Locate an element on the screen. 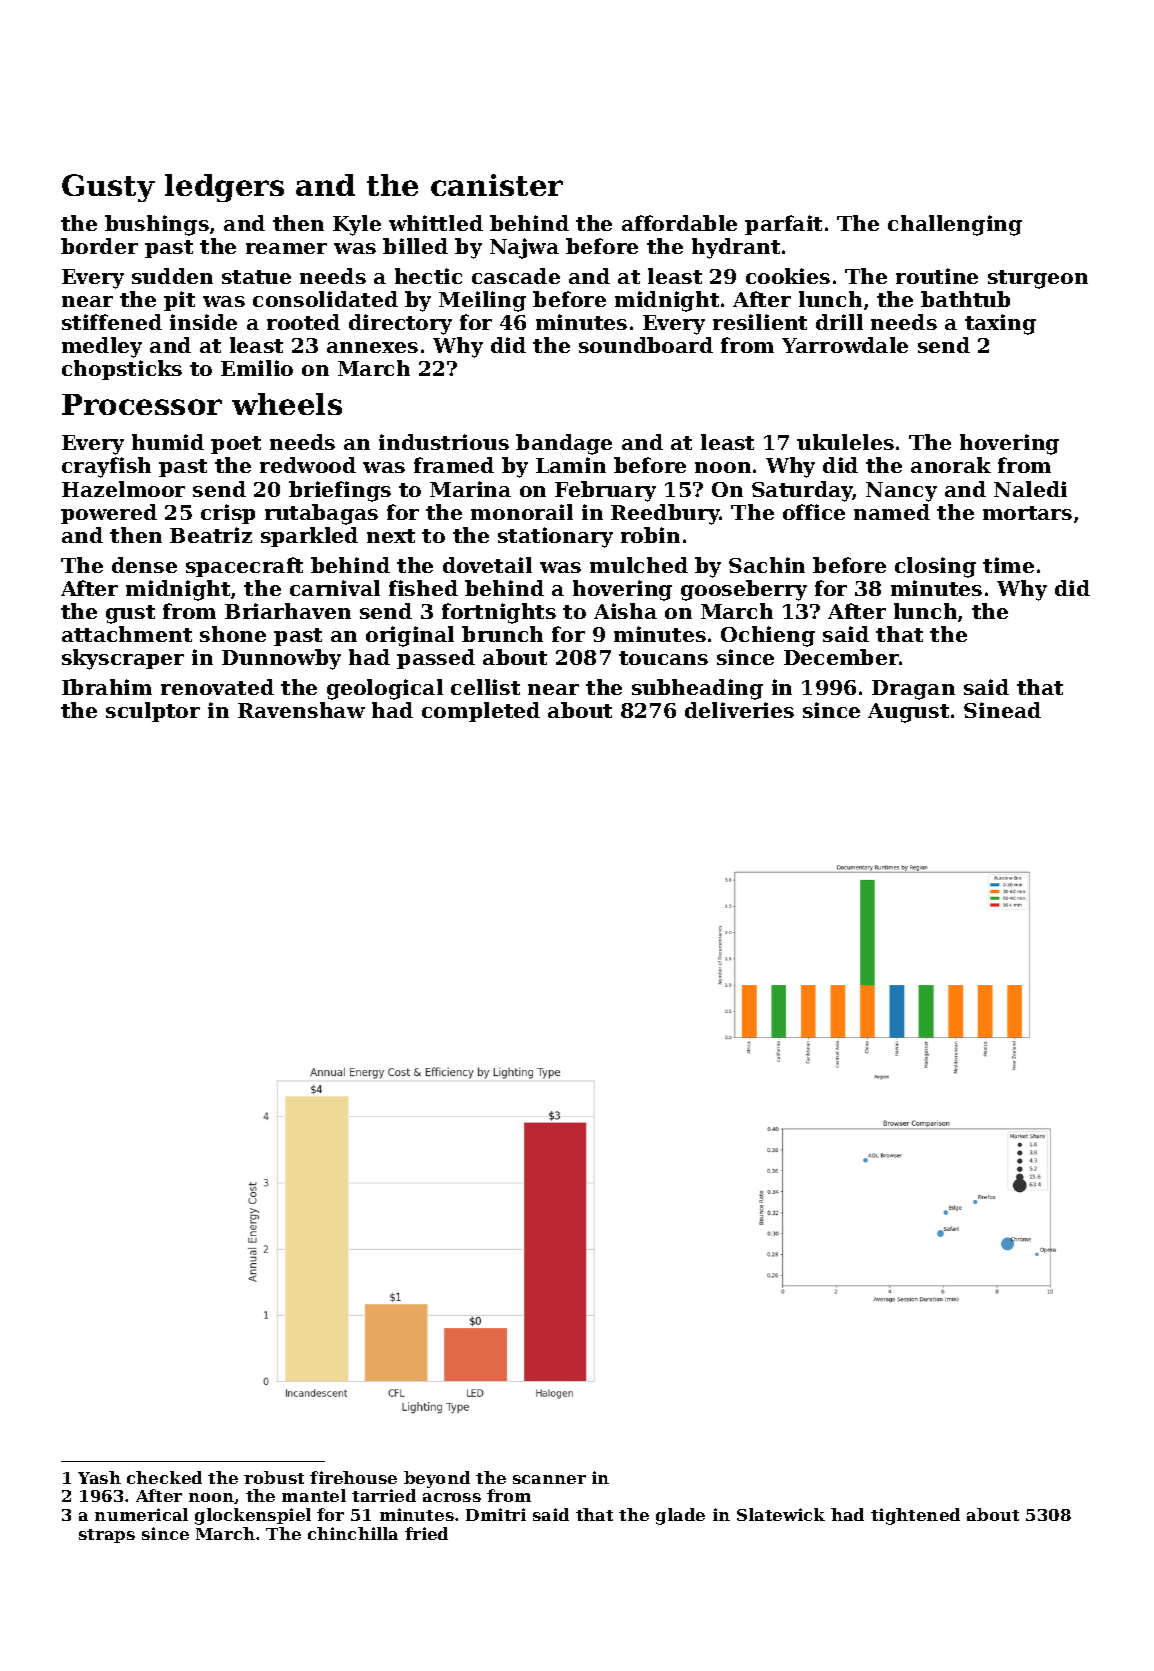 The height and width of the screenshot is (1671, 1154). completed is located at coordinates (481, 712).
